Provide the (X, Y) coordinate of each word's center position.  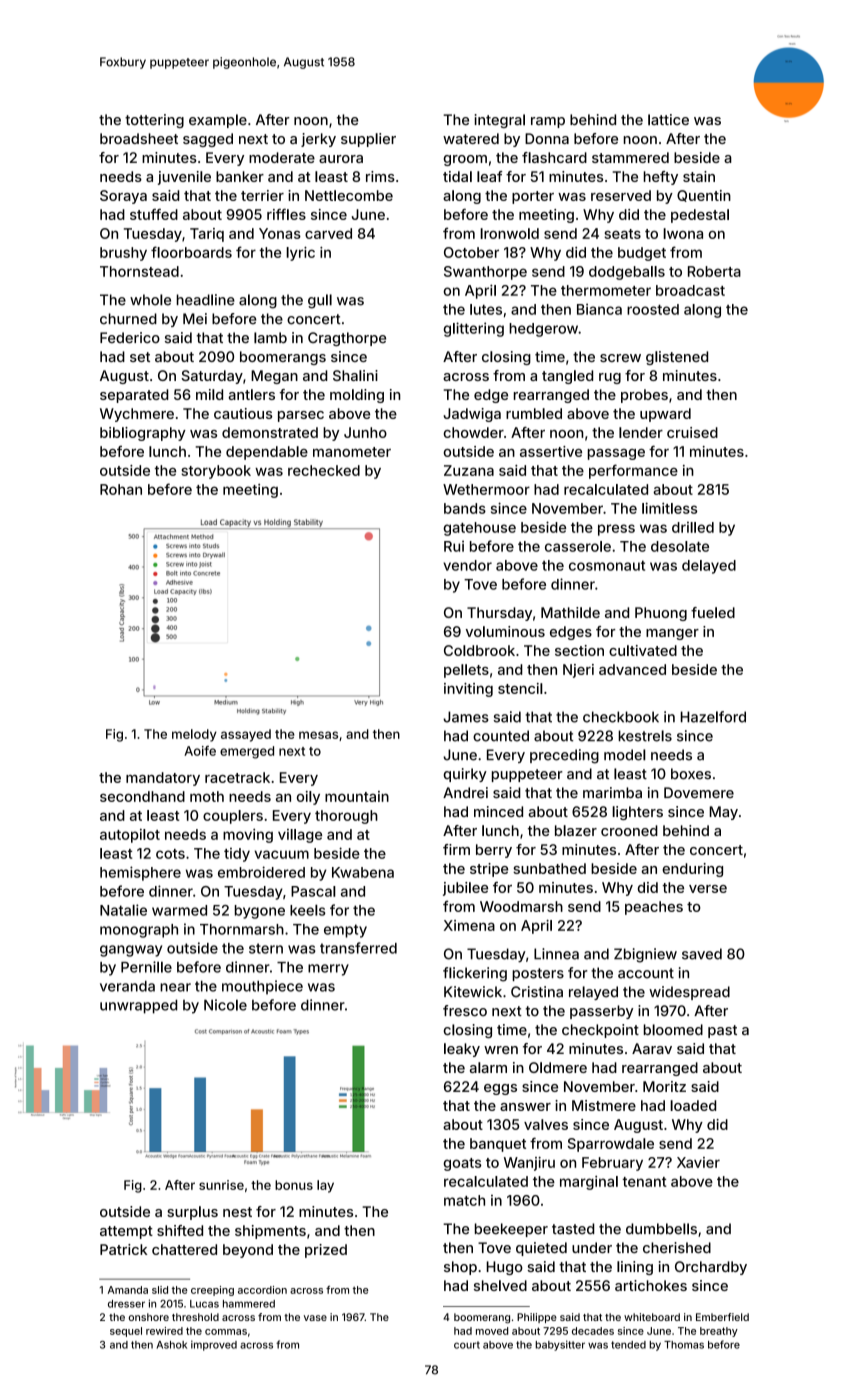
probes (644, 396)
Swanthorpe (485, 273)
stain (699, 176)
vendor (467, 565)
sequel (126, 1332)
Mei (195, 319)
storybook (216, 472)
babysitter (560, 1345)
